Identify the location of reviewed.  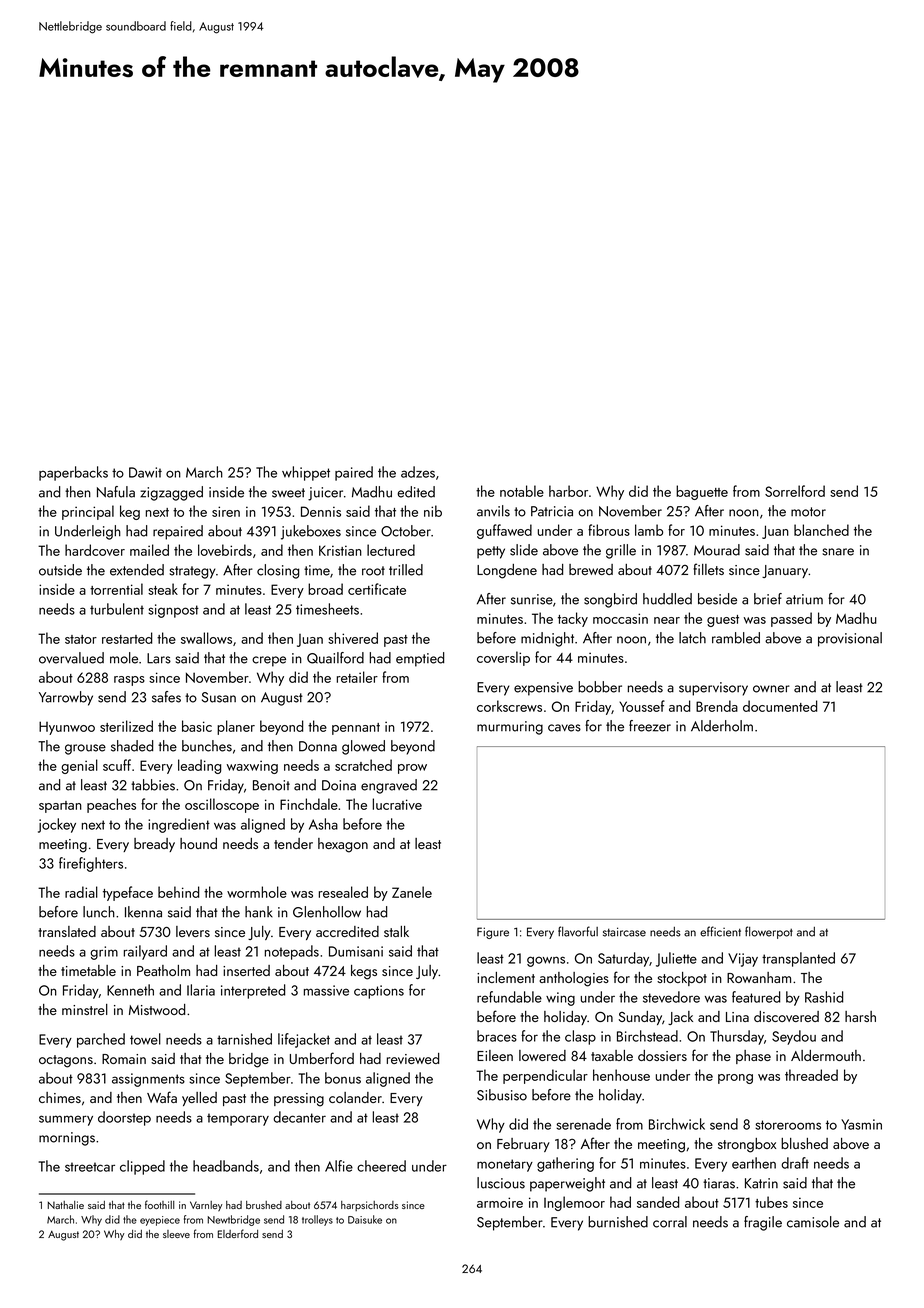
(413, 1058).
